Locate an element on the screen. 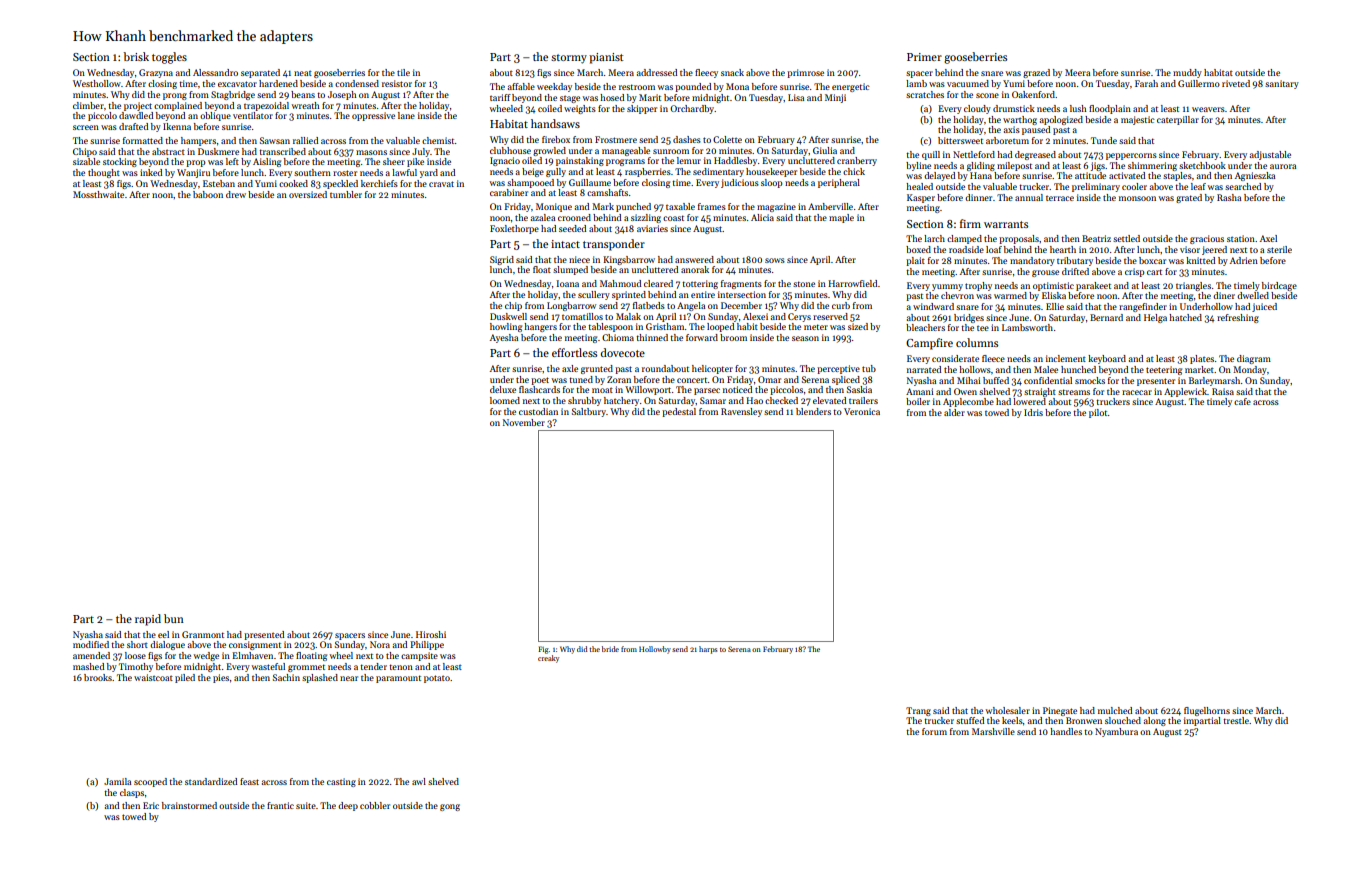 Image resolution: width=1372 pixels, height=887 pixels. Colette is located at coordinates (727, 139).
